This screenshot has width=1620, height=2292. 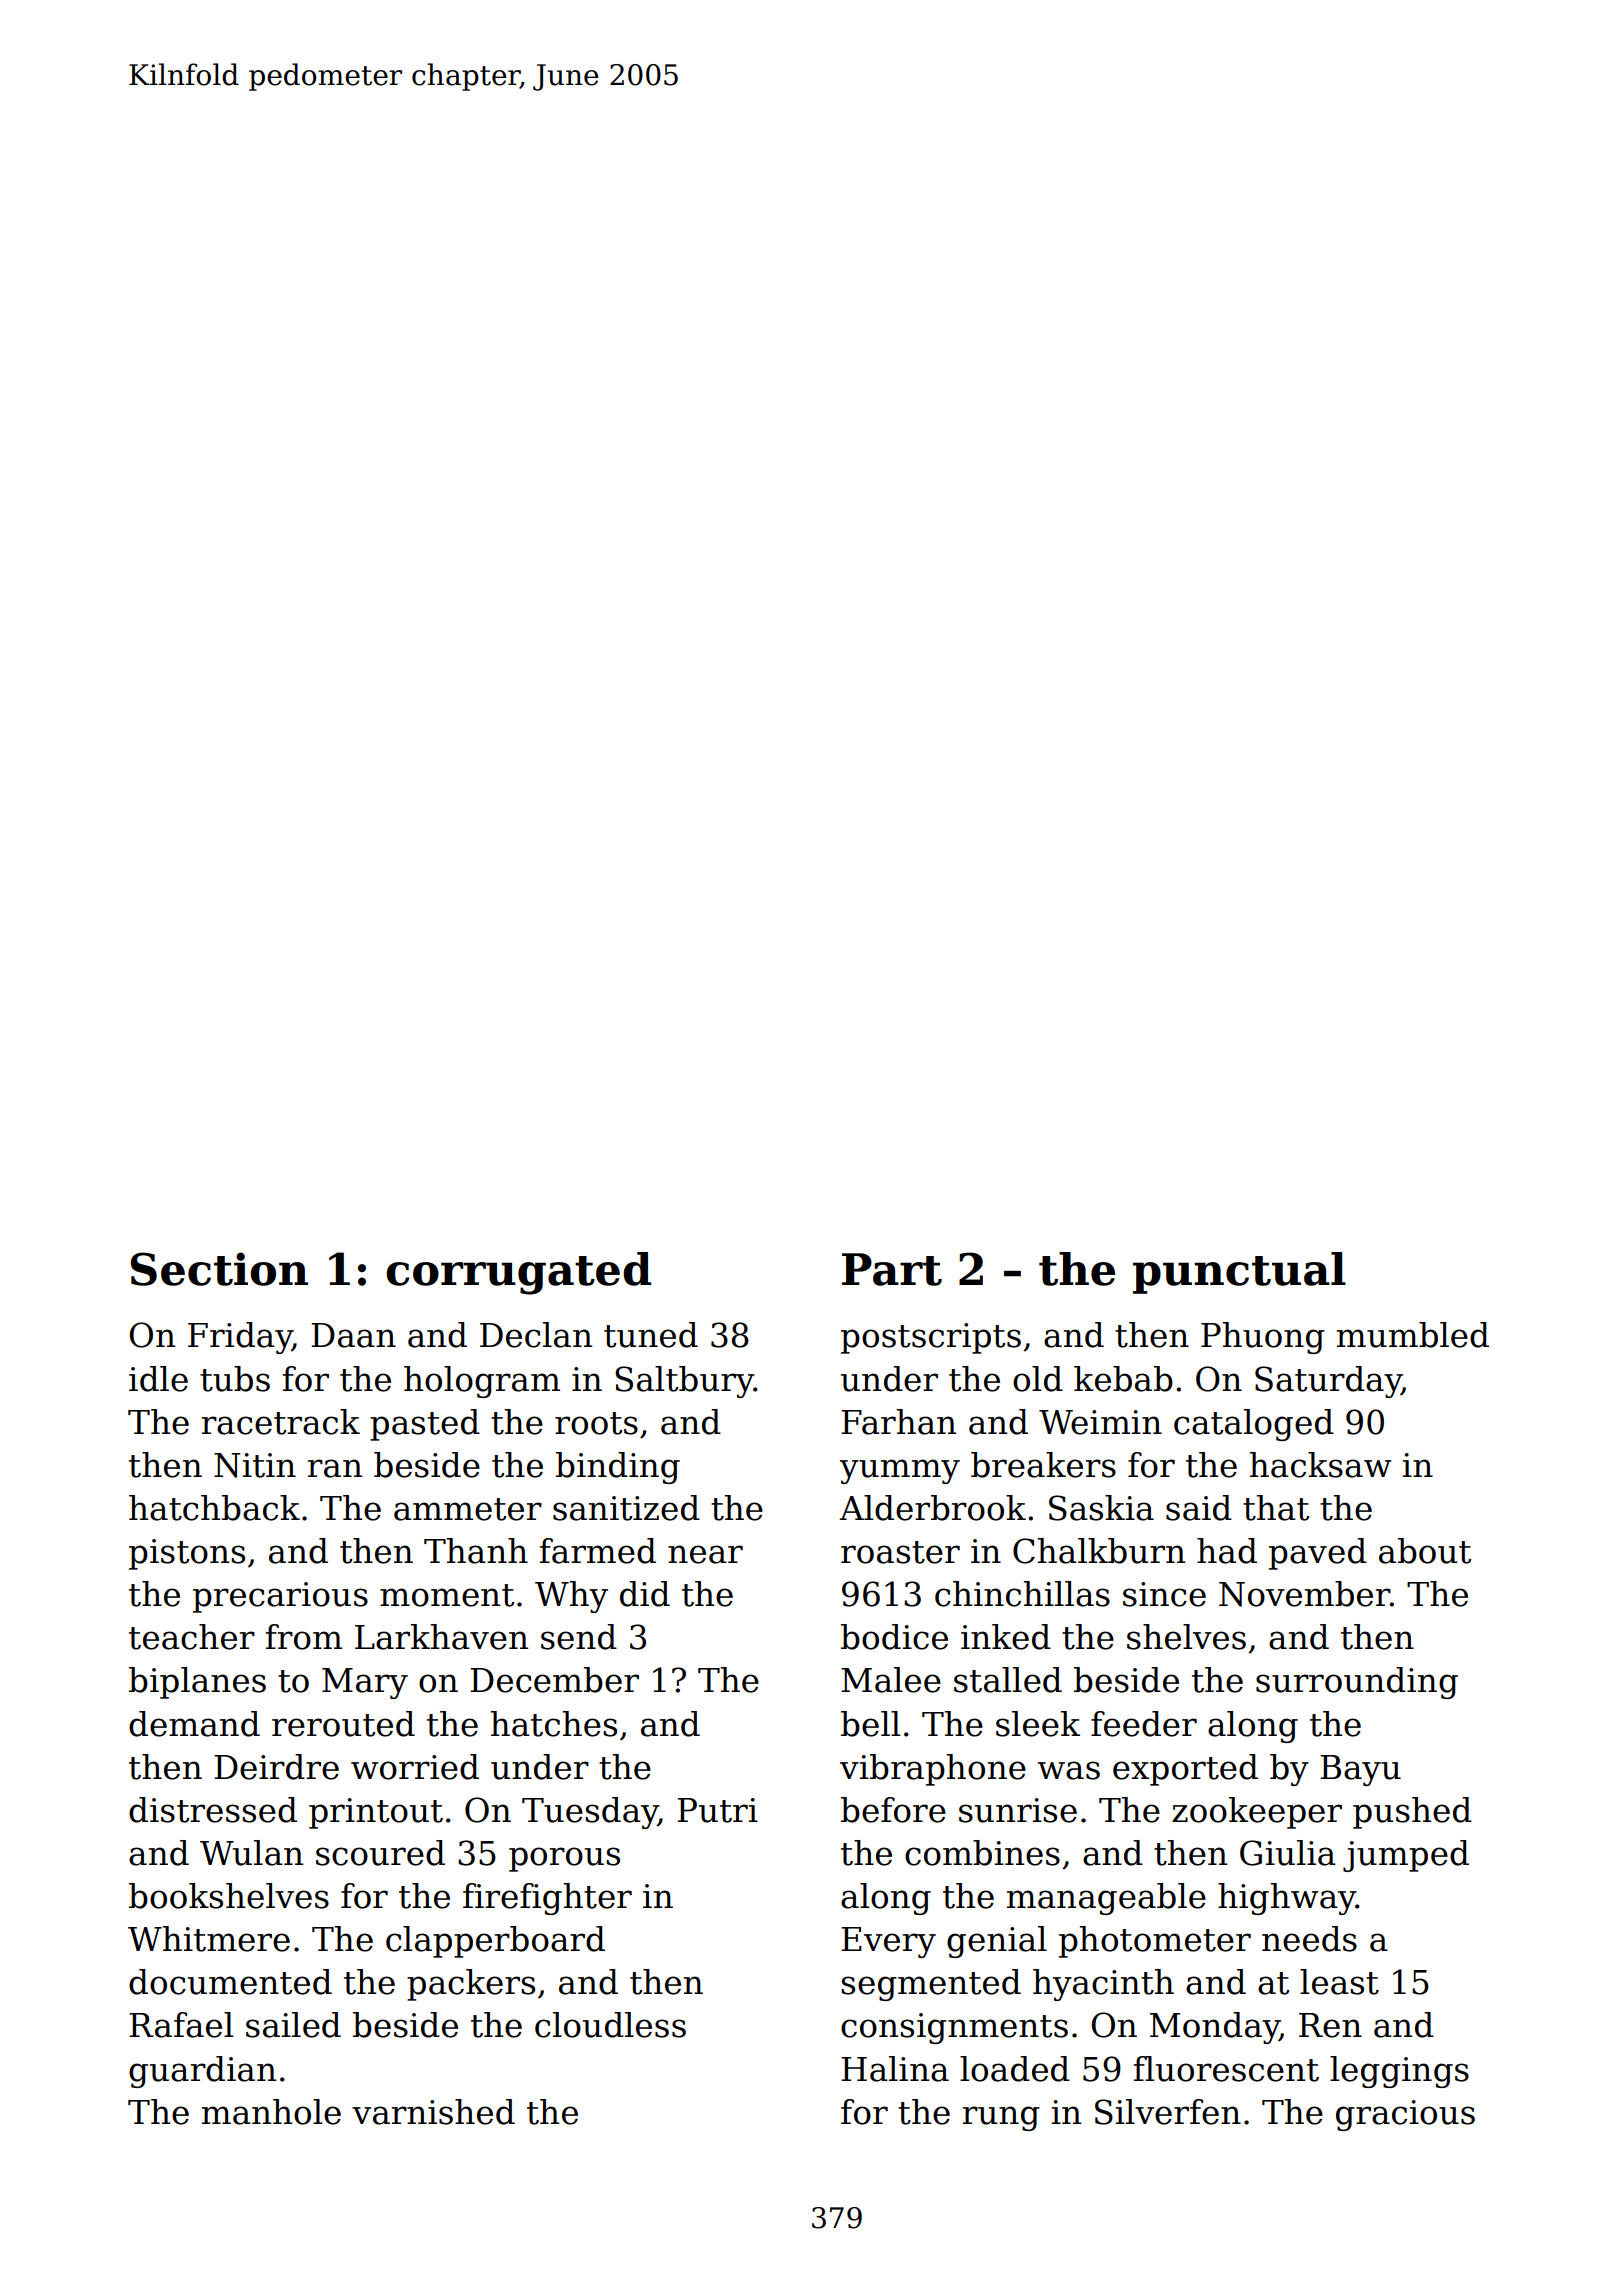 I want to click on mumbled, so click(x=1413, y=1335).
